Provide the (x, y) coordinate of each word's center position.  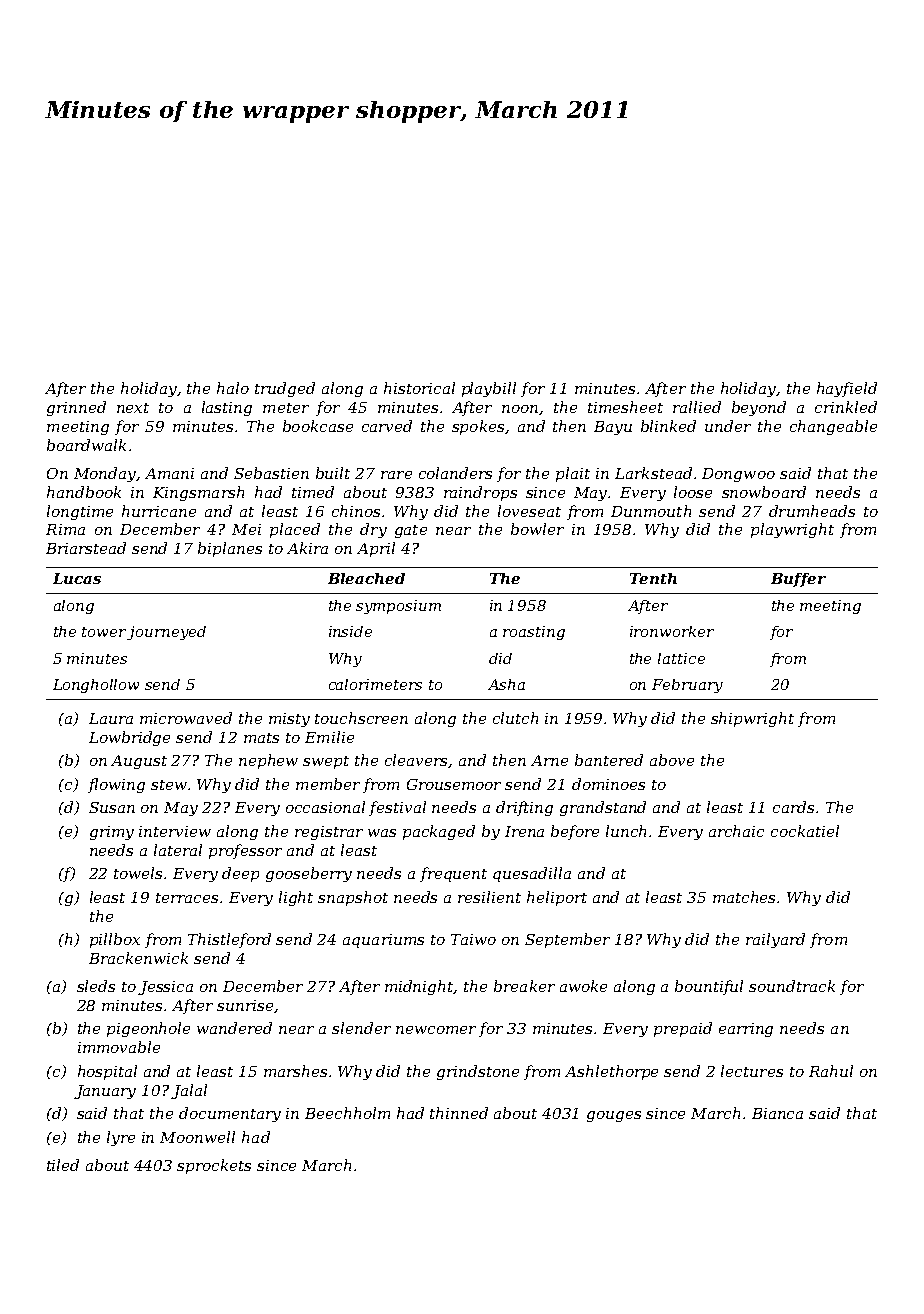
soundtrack (792, 986)
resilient (489, 897)
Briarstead (86, 548)
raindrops (480, 493)
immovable (119, 1047)
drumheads (812, 511)
